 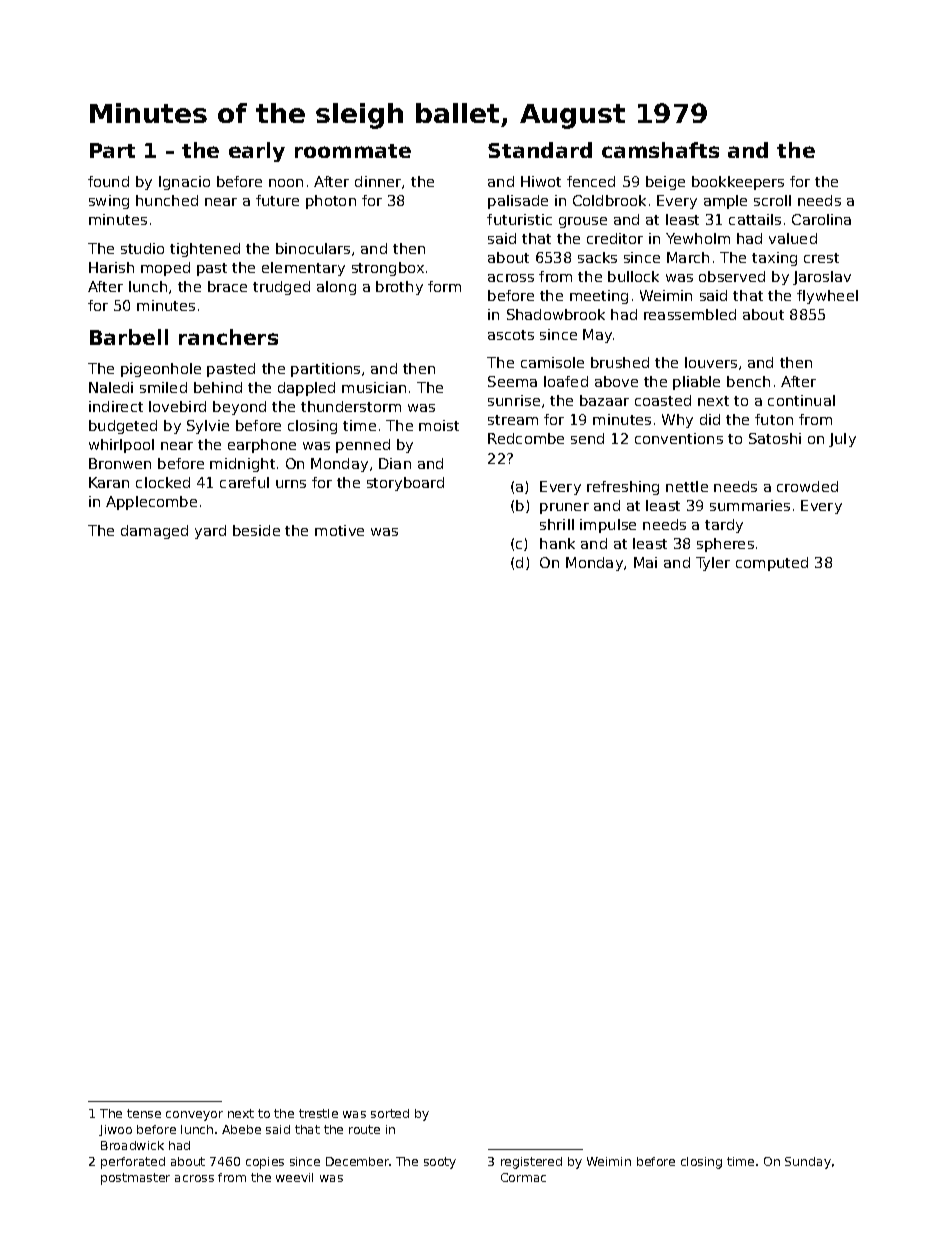 What do you see at coordinates (294, 1177) in the image?
I see `weevil` at bounding box center [294, 1177].
